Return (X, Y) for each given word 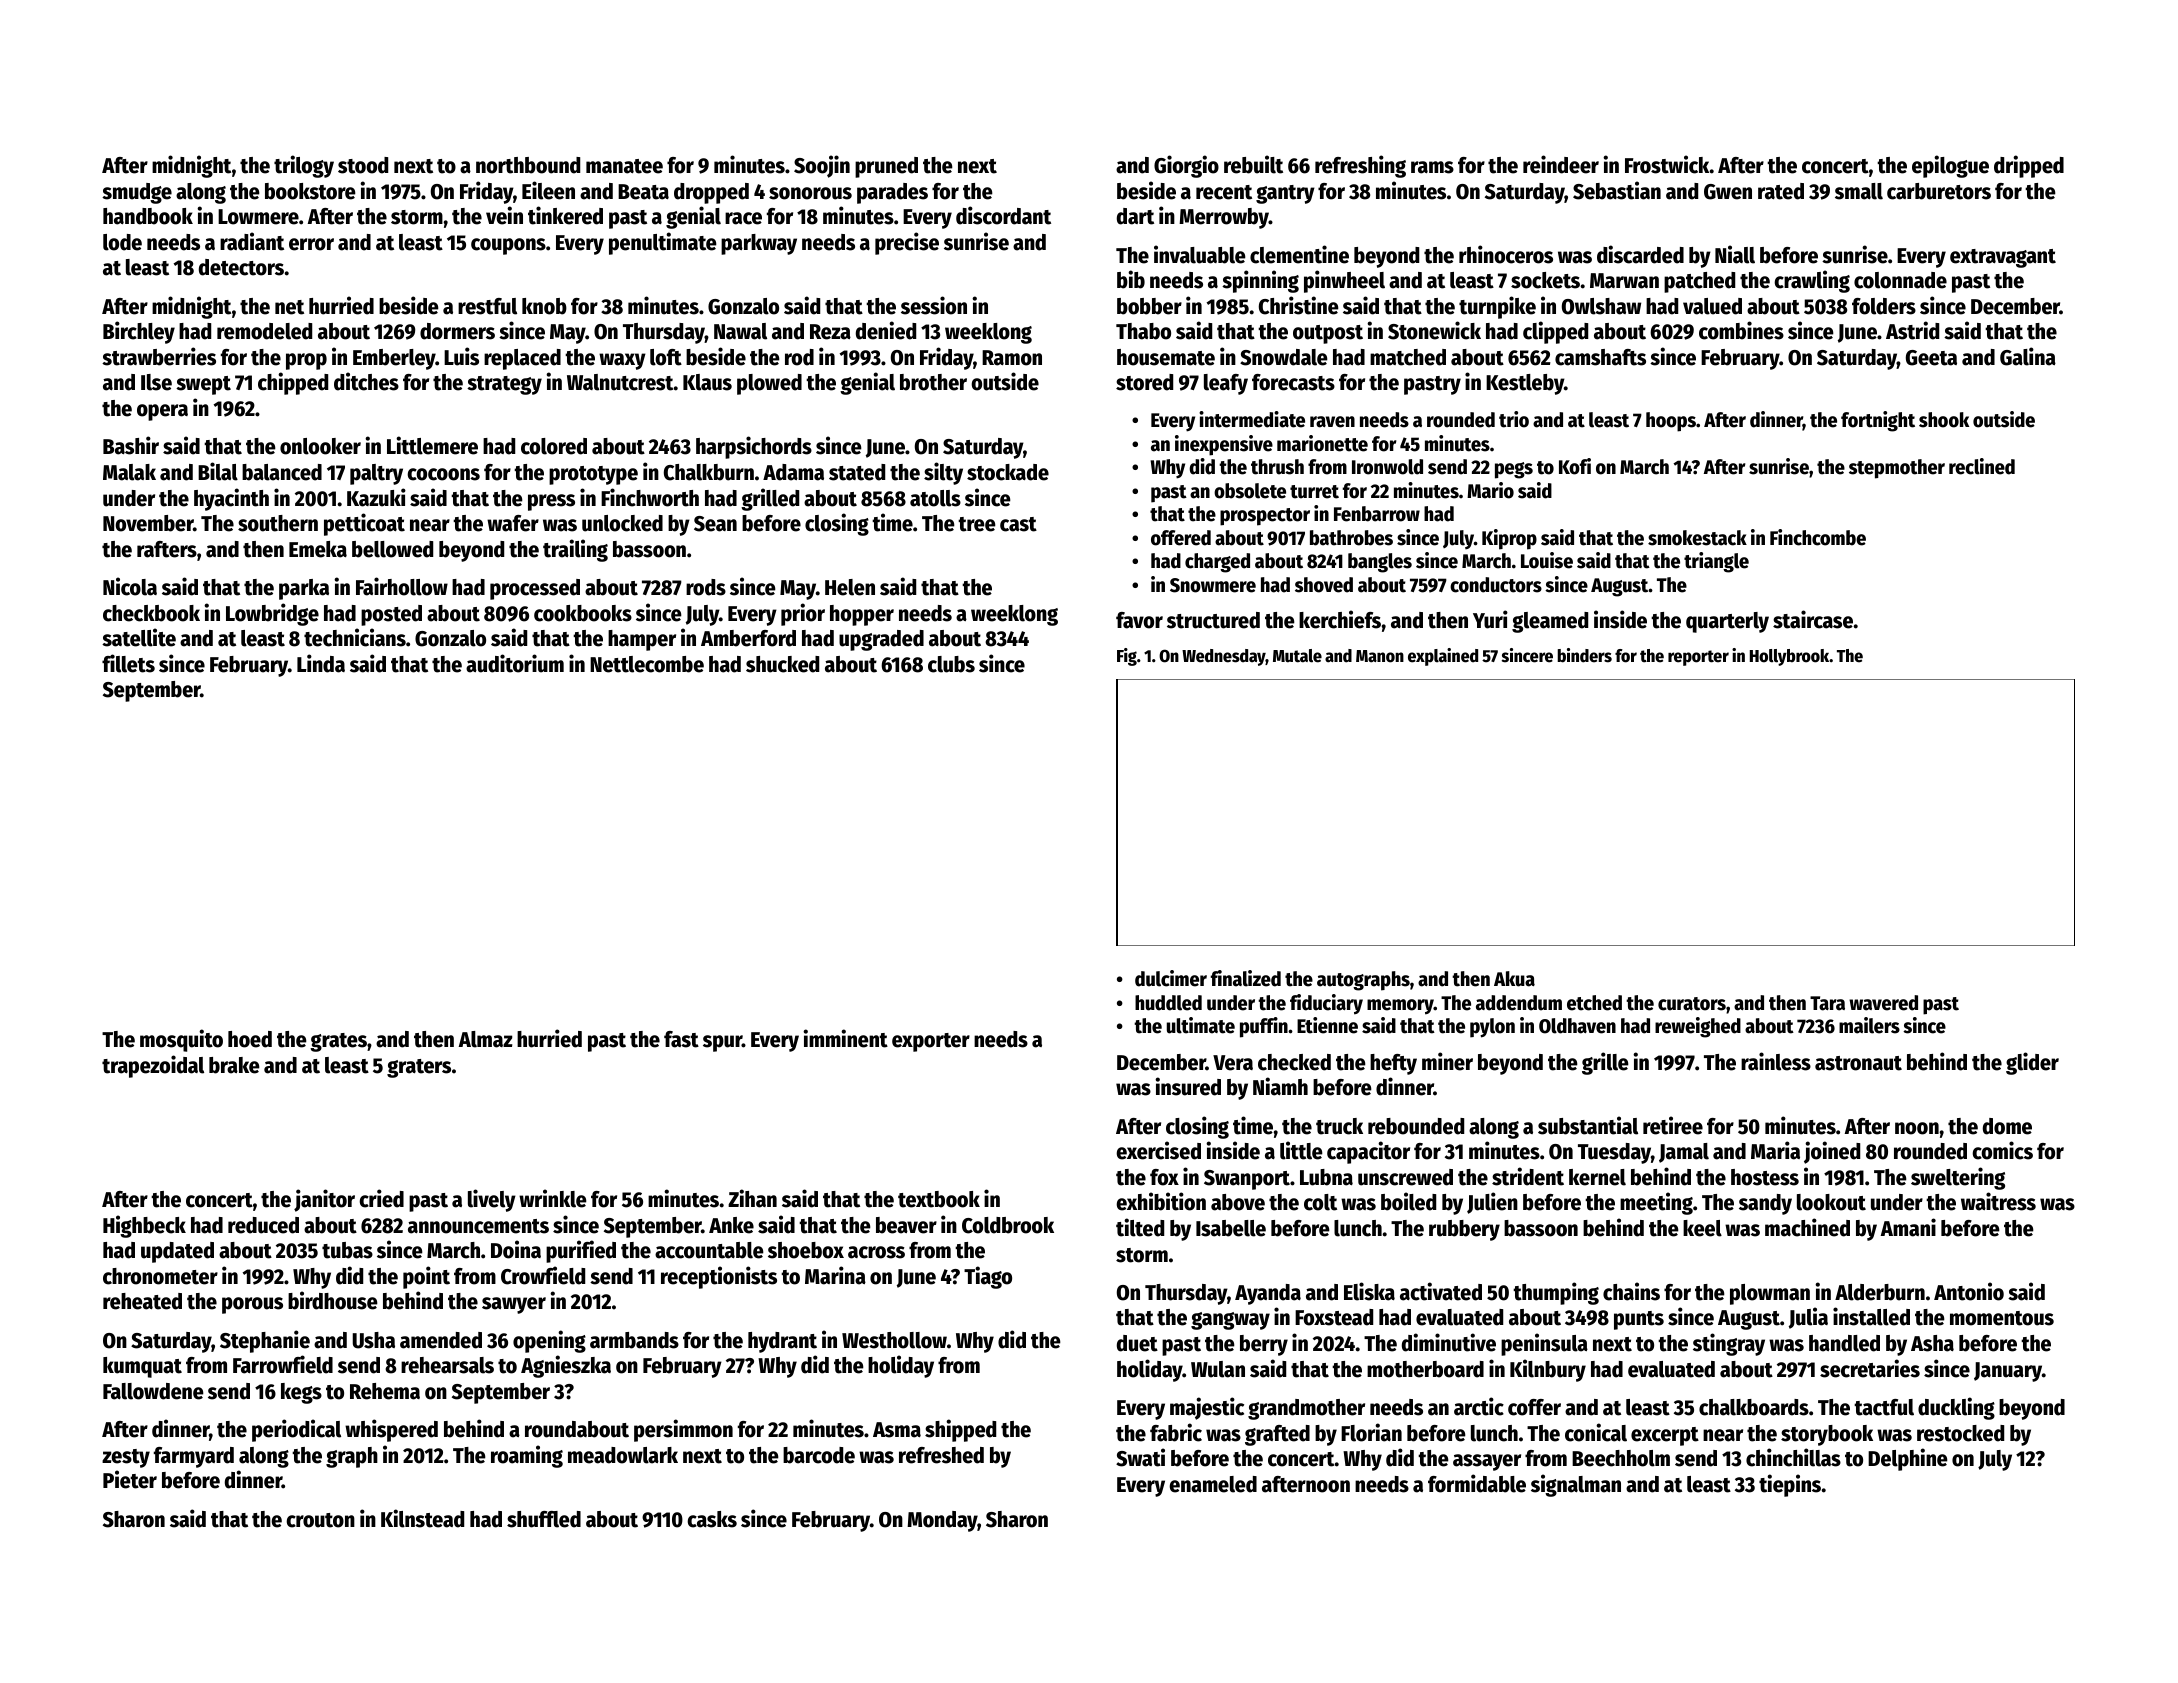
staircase (1813, 619)
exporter (931, 1042)
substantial (1588, 1125)
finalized (1246, 978)
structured (1213, 620)
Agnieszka (566, 1366)
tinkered (565, 215)
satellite (139, 637)
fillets (128, 663)
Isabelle (1231, 1228)
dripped (2029, 166)
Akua (1514, 979)
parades (892, 193)
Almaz (485, 1039)
